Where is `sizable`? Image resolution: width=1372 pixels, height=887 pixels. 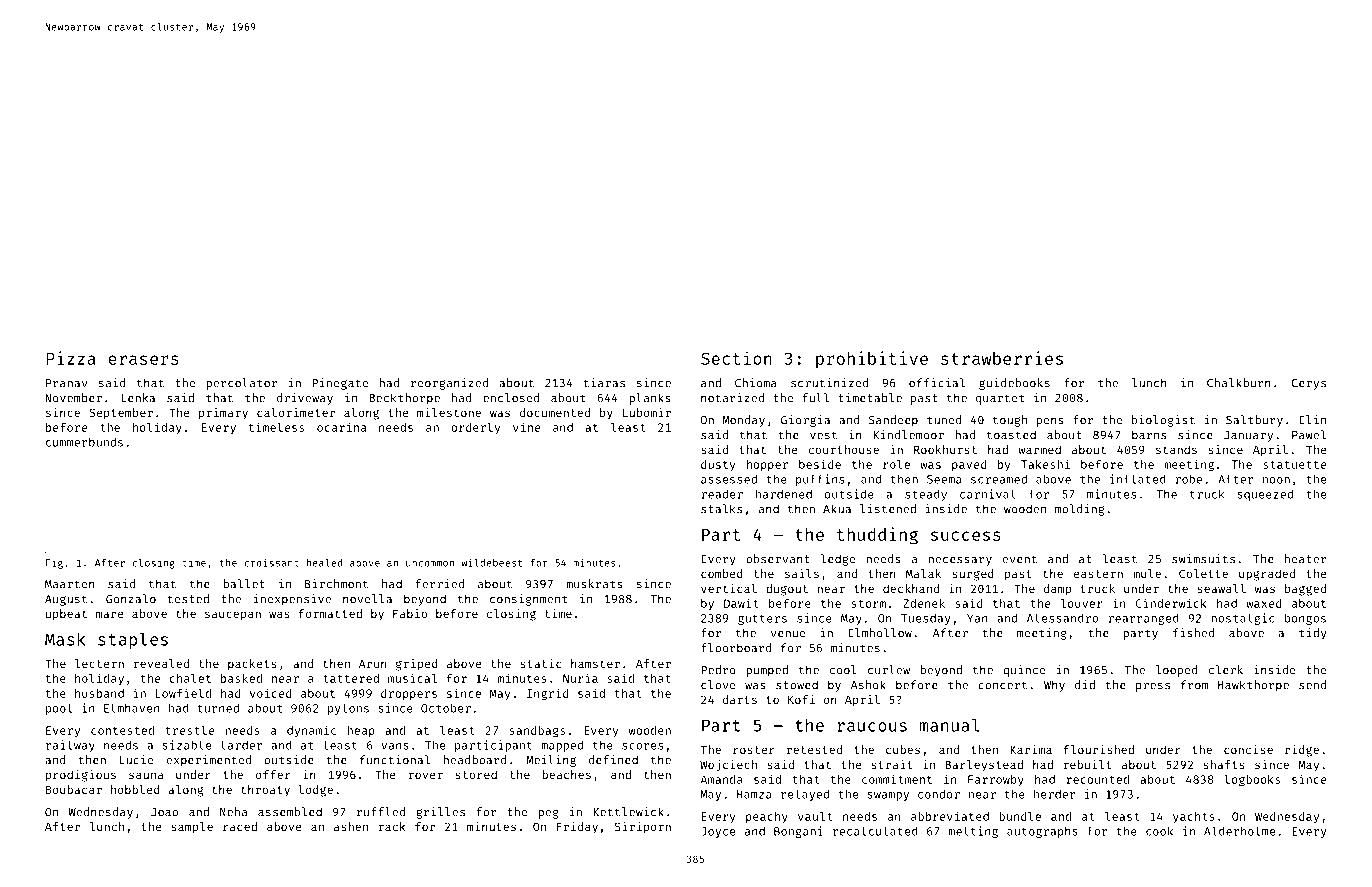
sizable is located at coordinates (186, 745).
